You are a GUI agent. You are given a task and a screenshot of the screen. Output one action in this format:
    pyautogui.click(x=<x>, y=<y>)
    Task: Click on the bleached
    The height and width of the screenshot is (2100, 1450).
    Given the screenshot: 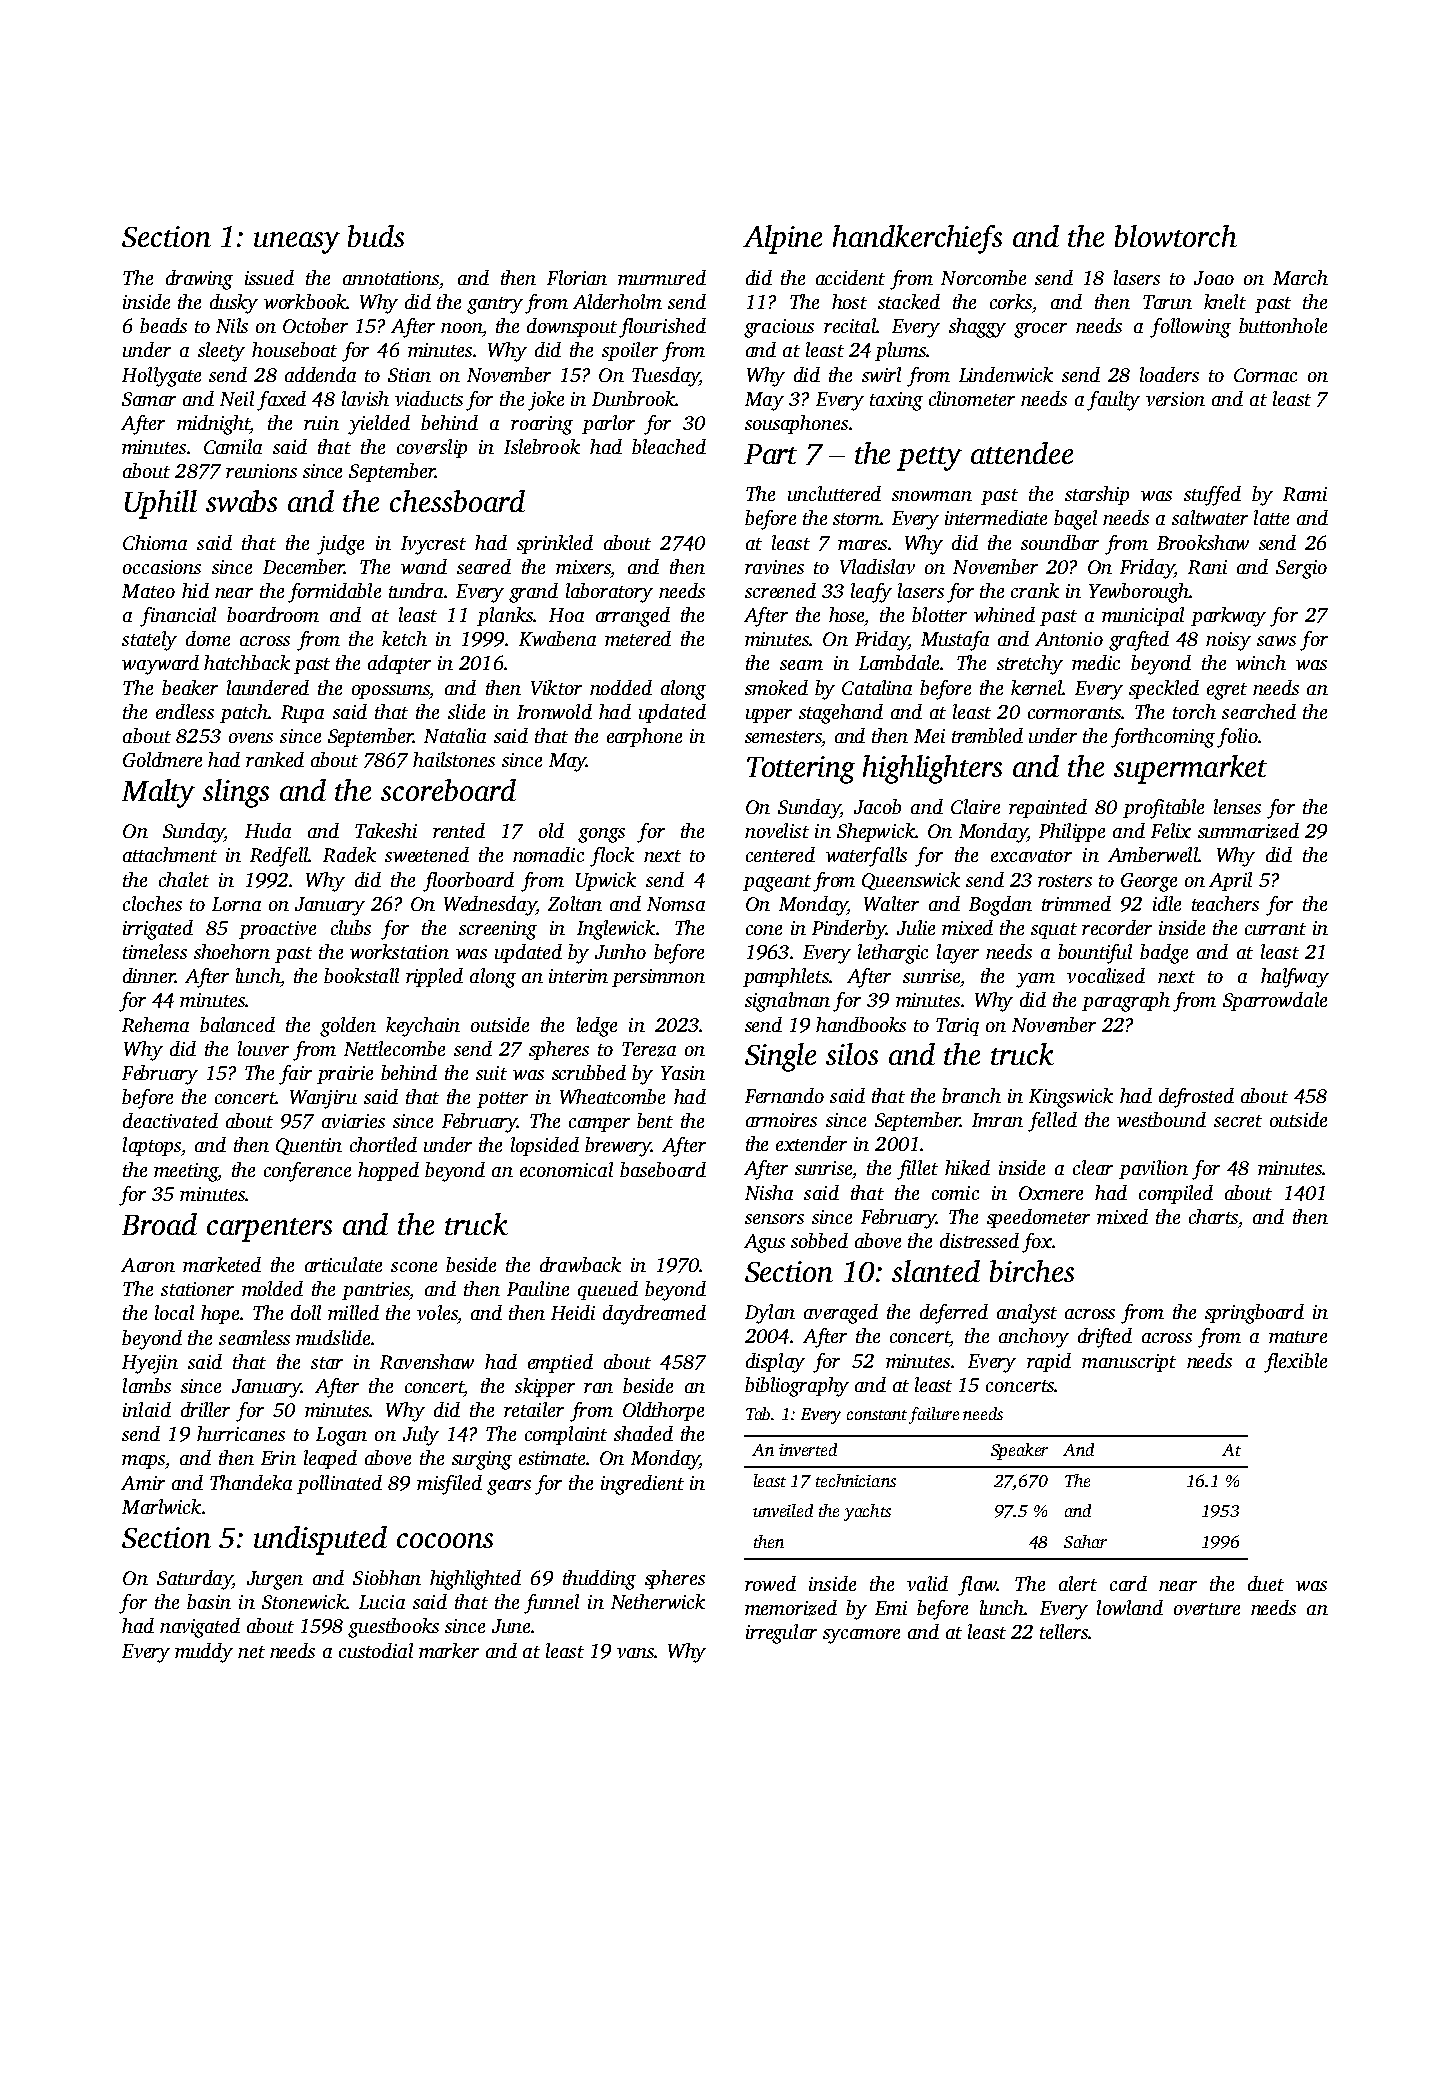 What is the action you would take?
    pyautogui.click(x=669, y=446)
